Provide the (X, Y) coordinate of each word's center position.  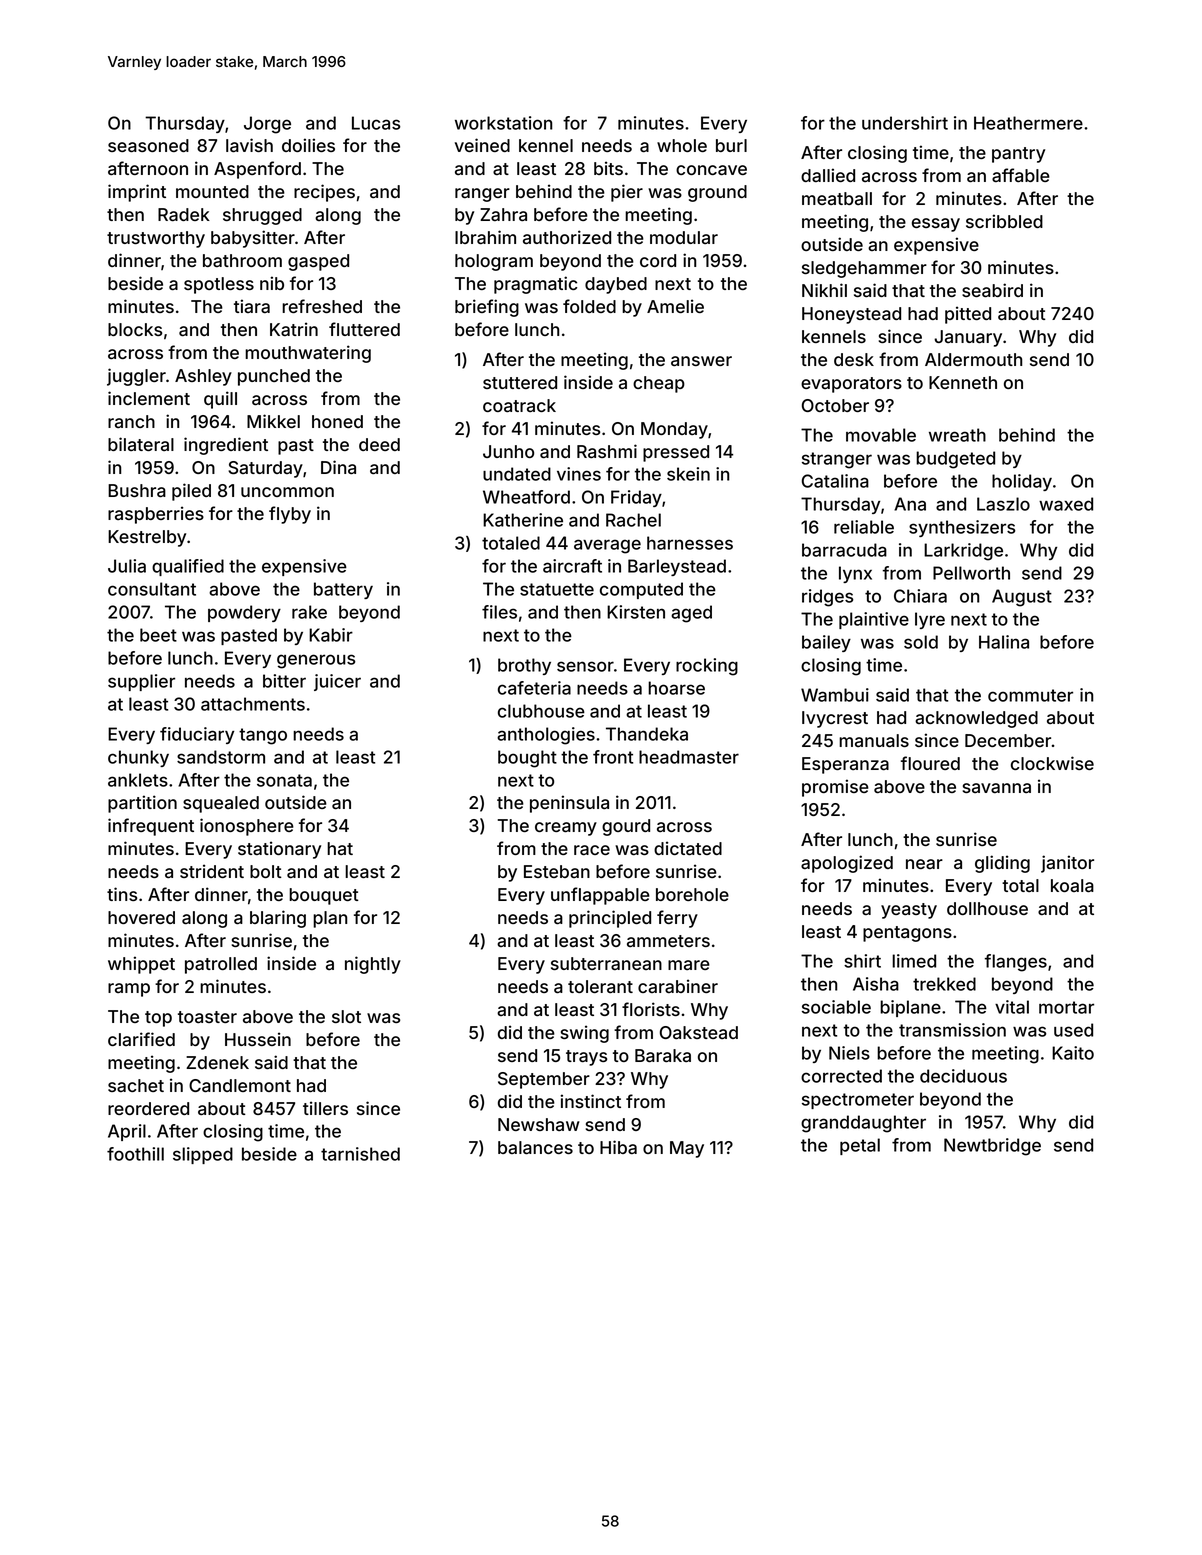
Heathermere (1028, 123)
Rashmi (607, 451)
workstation (504, 123)
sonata (284, 780)
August (1022, 598)
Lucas (376, 123)
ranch (131, 421)
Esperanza (845, 765)
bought (527, 759)
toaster (207, 1017)
